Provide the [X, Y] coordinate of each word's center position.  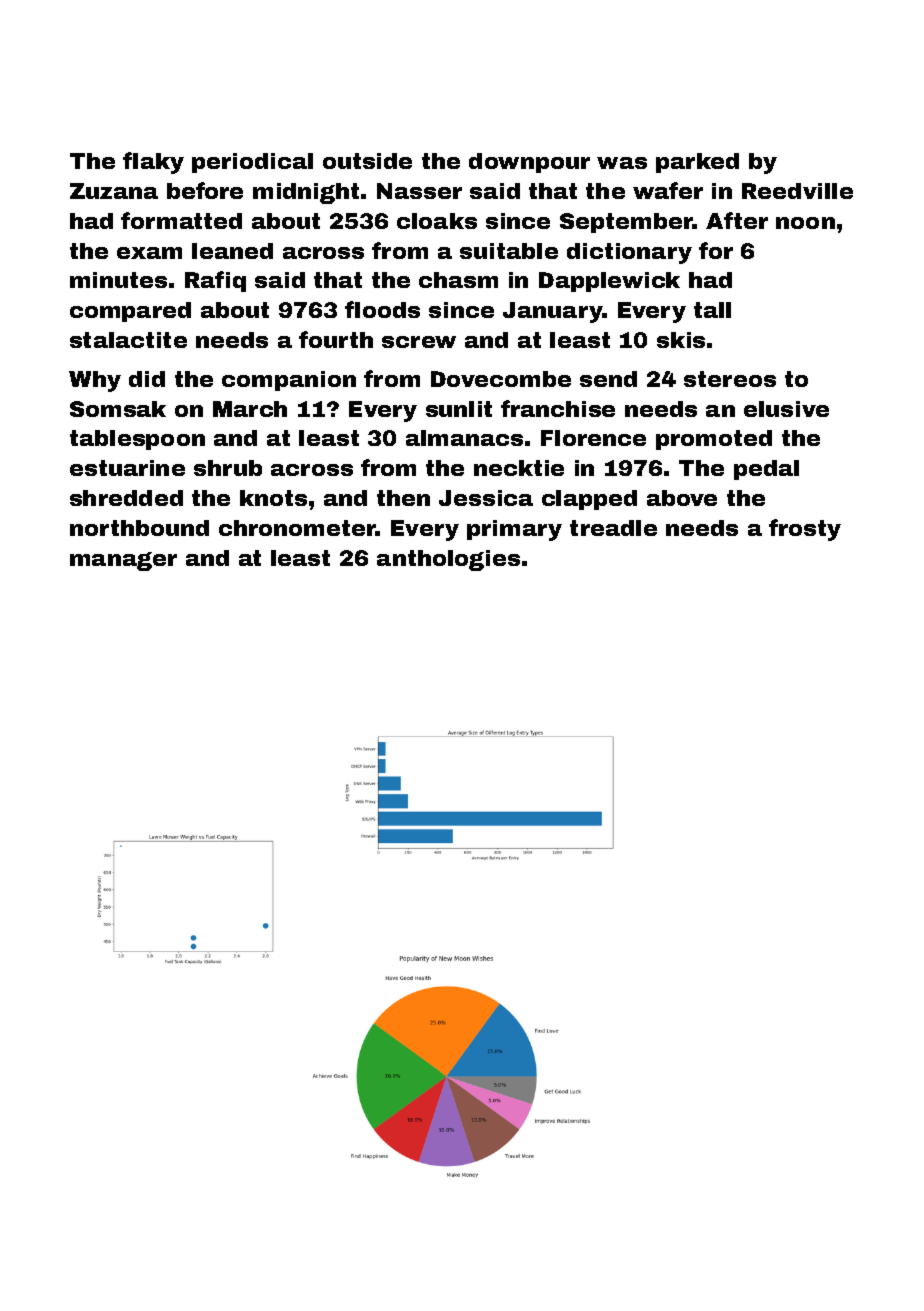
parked [697, 163]
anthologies [448, 560]
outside [367, 161]
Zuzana [114, 191]
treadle [613, 528]
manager [123, 561]
